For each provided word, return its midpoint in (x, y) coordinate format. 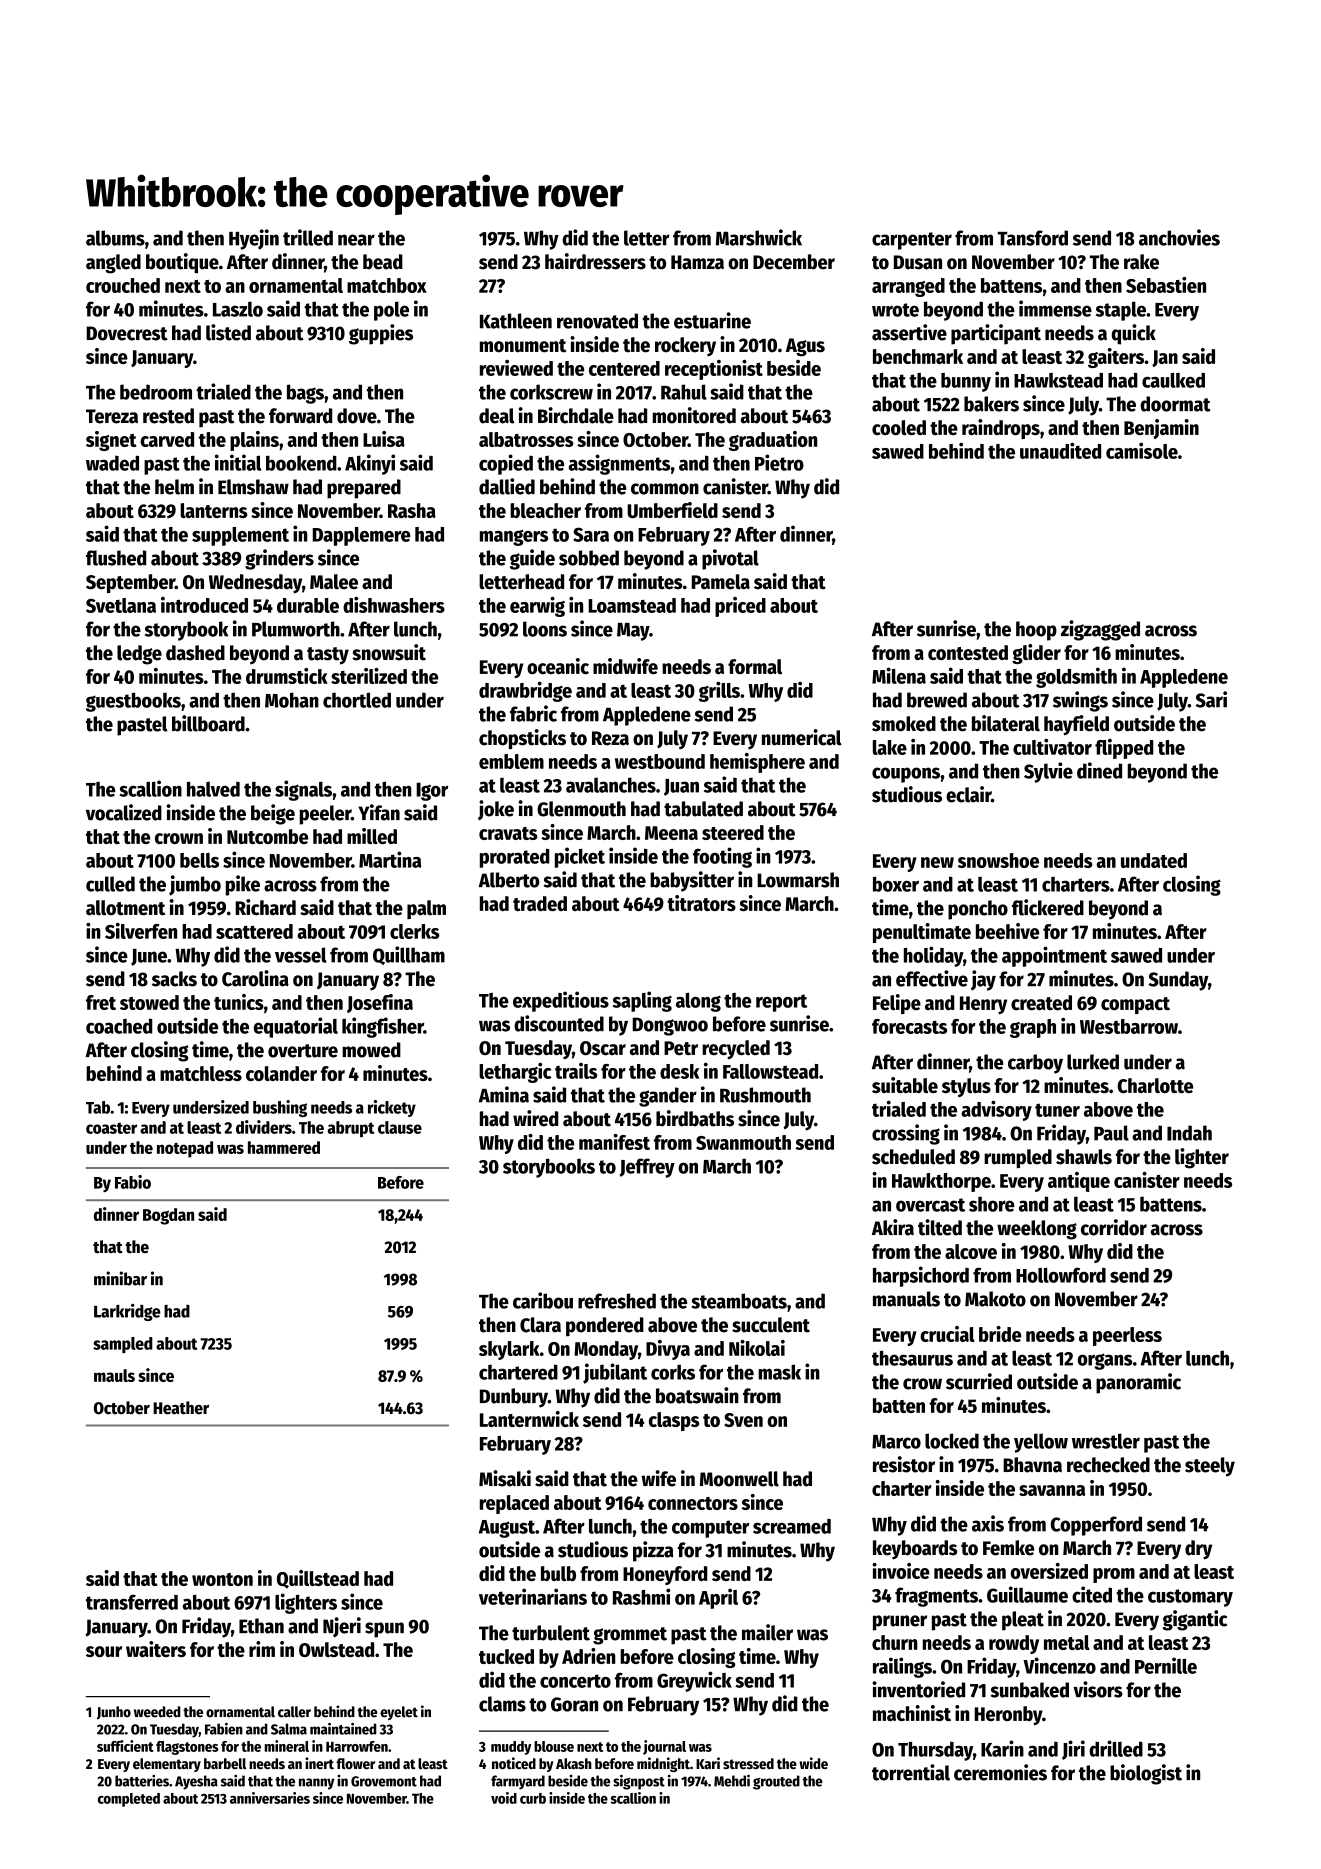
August (507, 1529)
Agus (805, 347)
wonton (222, 1579)
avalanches (611, 785)
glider (1036, 654)
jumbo (195, 885)
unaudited (1060, 450)
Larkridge (127, 1312)
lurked (1093, 1062)
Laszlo (238, 309)
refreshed (617, 1301)
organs (1105, 1361)
